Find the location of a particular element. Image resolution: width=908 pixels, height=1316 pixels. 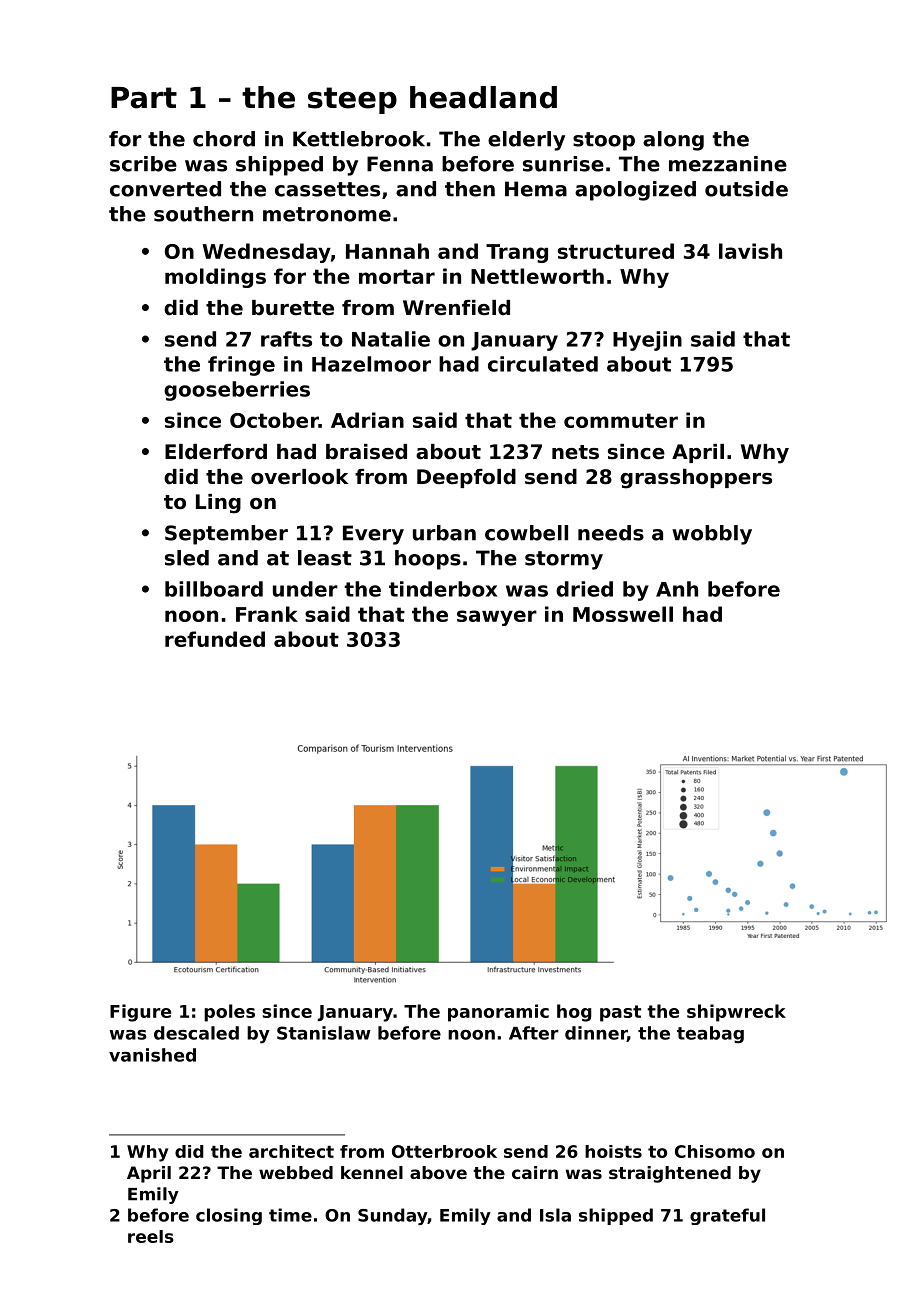

cowbell is located at coordinates (526, 533).
